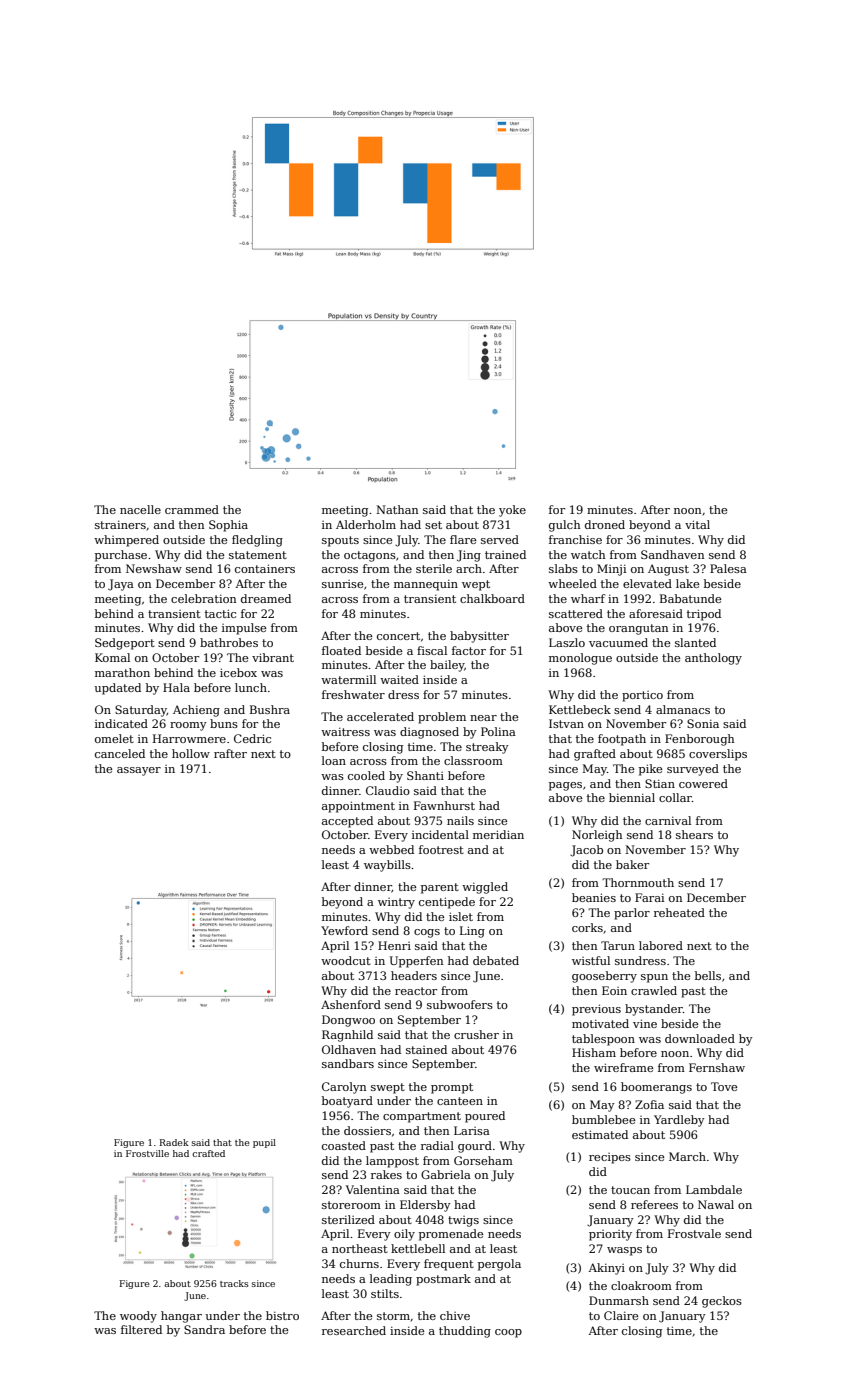 The width and height of the screenshot is (849, 1400). Describe the element at coordinates (621, 1315) in the screenshot. I see `Claire` at that location.
